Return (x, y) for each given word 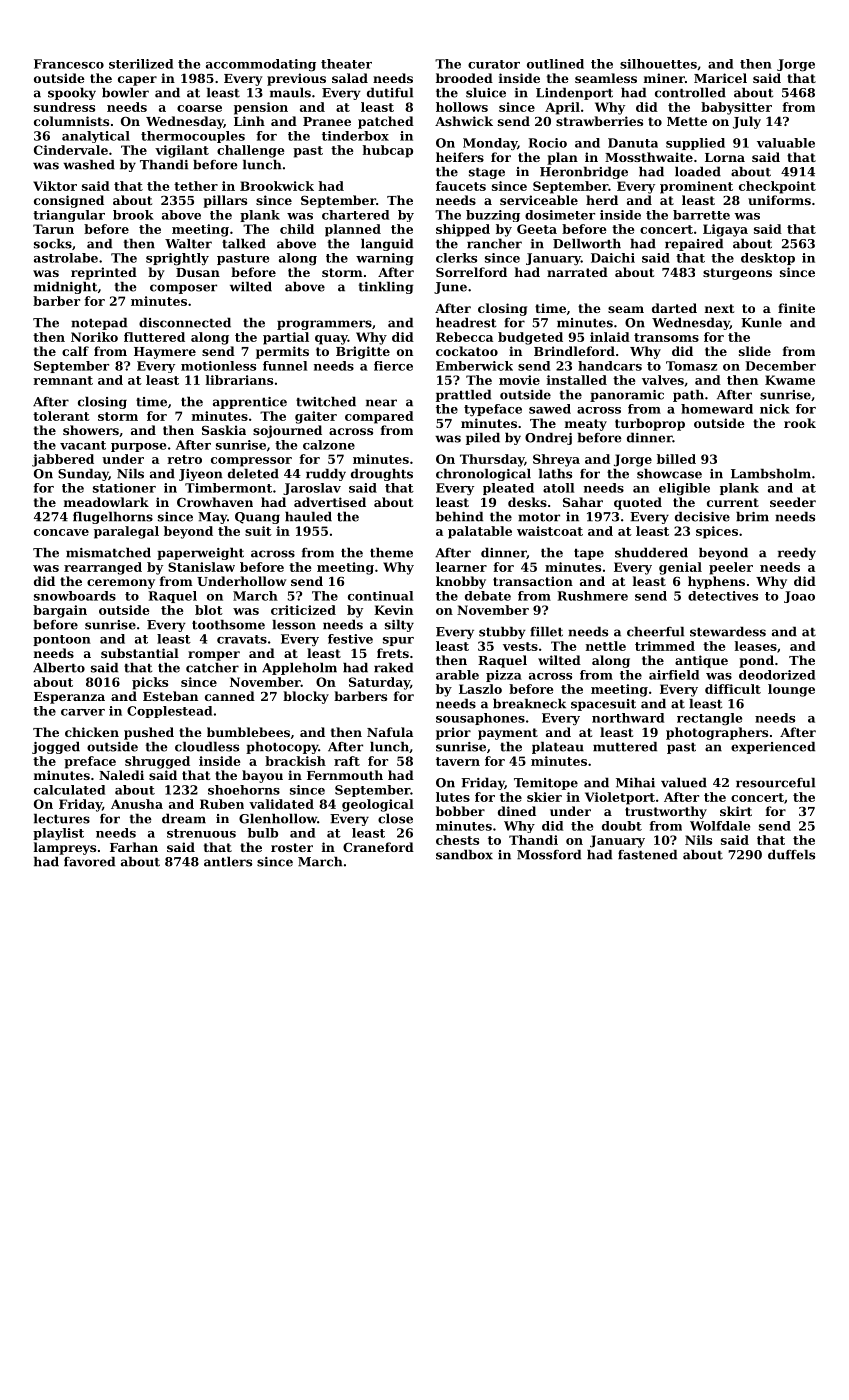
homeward (717, 409)
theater (346, 64)
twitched (326, 401)
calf (75, 351)
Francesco (69, 64)
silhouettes (658, 64)
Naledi (121, 775)
